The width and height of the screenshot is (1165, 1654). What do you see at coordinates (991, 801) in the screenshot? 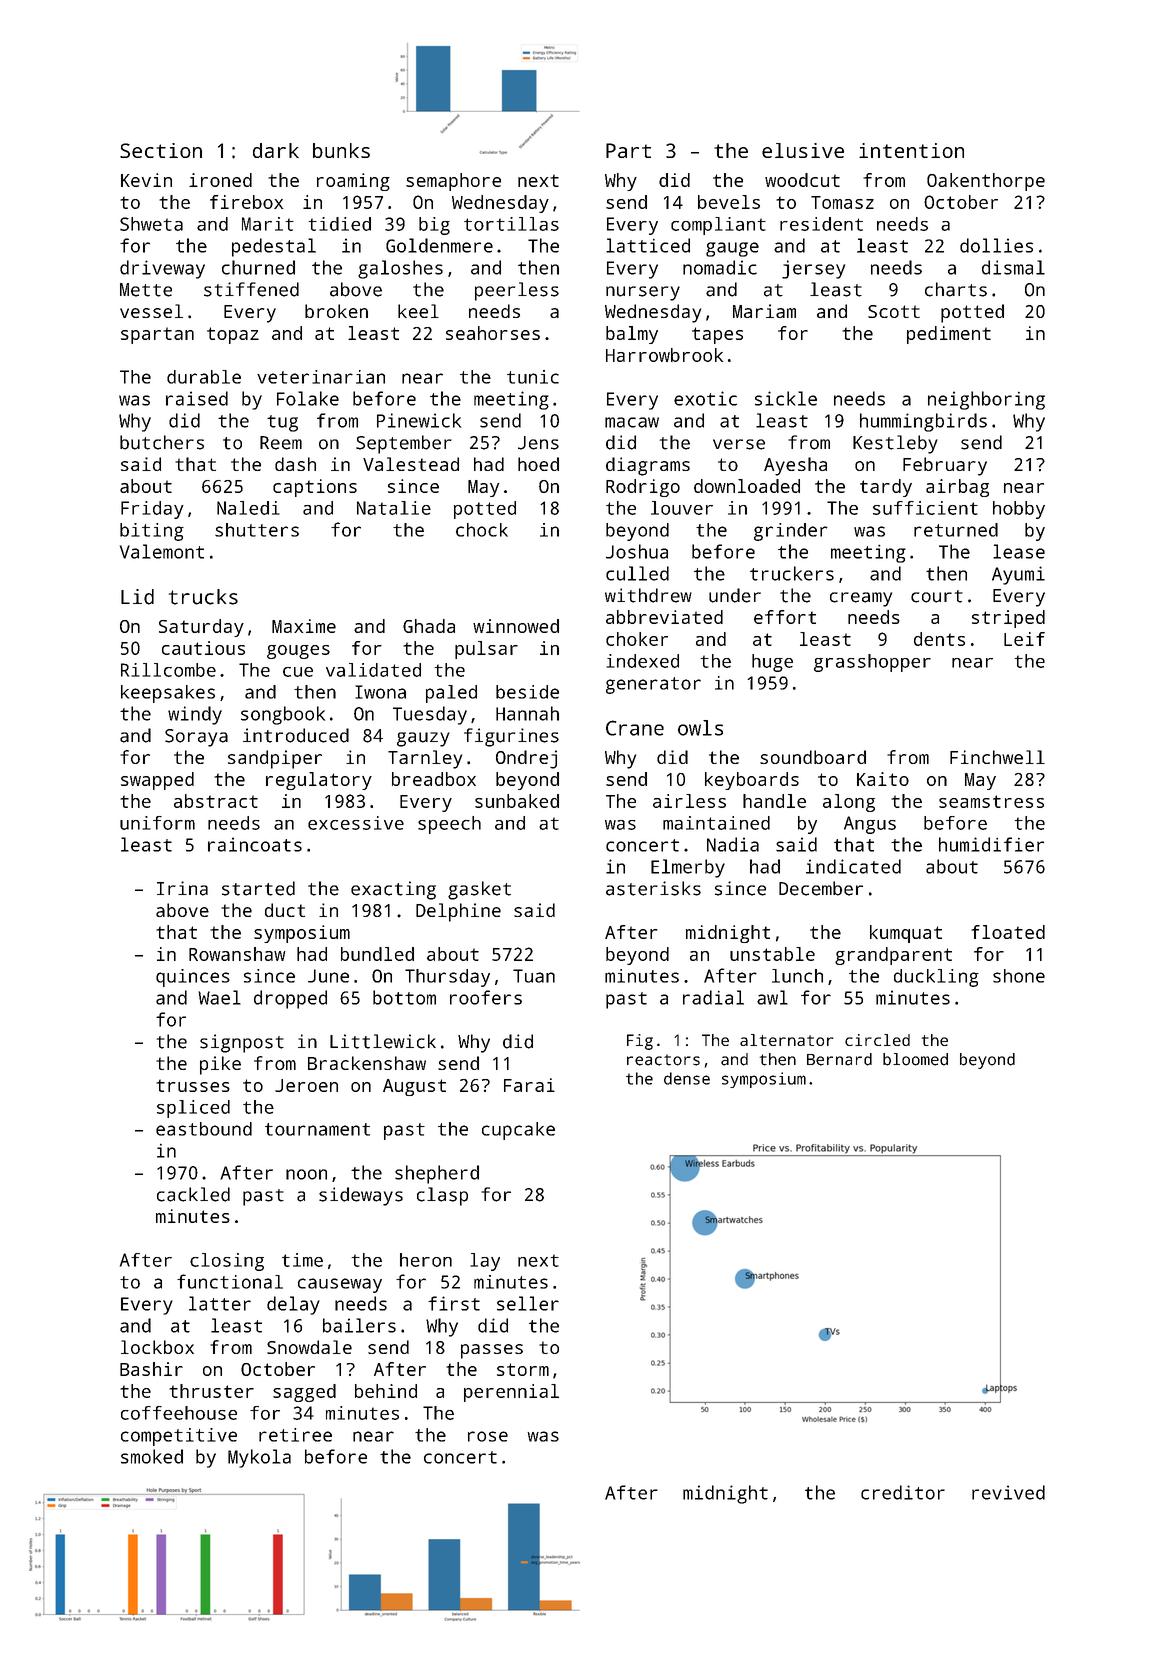
I see `seamstress` at bounding box center [991, 801].
